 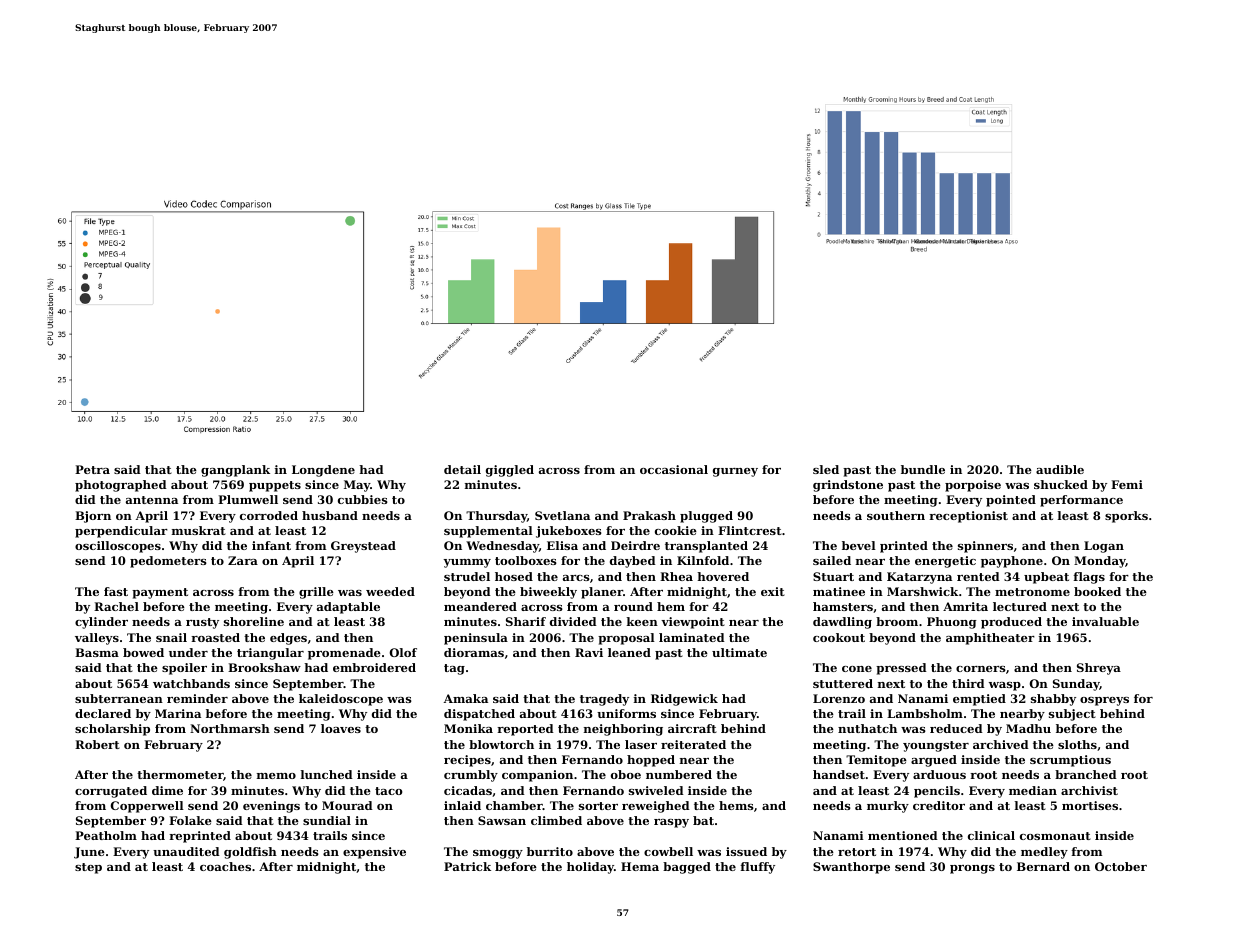 I want to click on medley, so click(x=1044, y=853).
